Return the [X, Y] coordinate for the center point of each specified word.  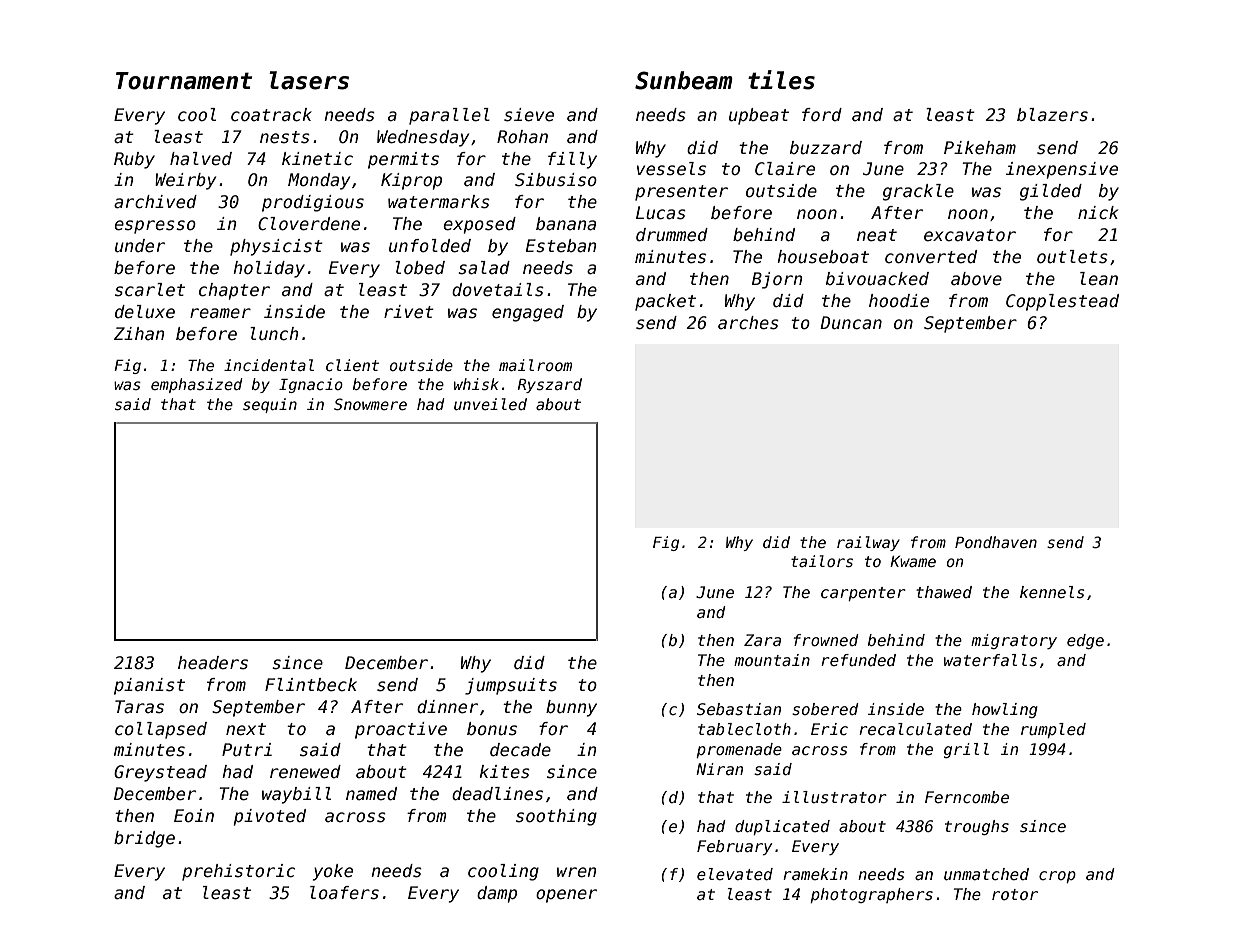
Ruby [134, 160]
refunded [858, 660]
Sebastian [739, 709]
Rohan [522, 137]
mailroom [535, 365]
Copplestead [1062, 302]
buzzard [826, 147]
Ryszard [550, 385]
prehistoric [238, 872]
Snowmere [370, 404]
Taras [139, 707]
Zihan [139, 333]
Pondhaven [996, 542]
